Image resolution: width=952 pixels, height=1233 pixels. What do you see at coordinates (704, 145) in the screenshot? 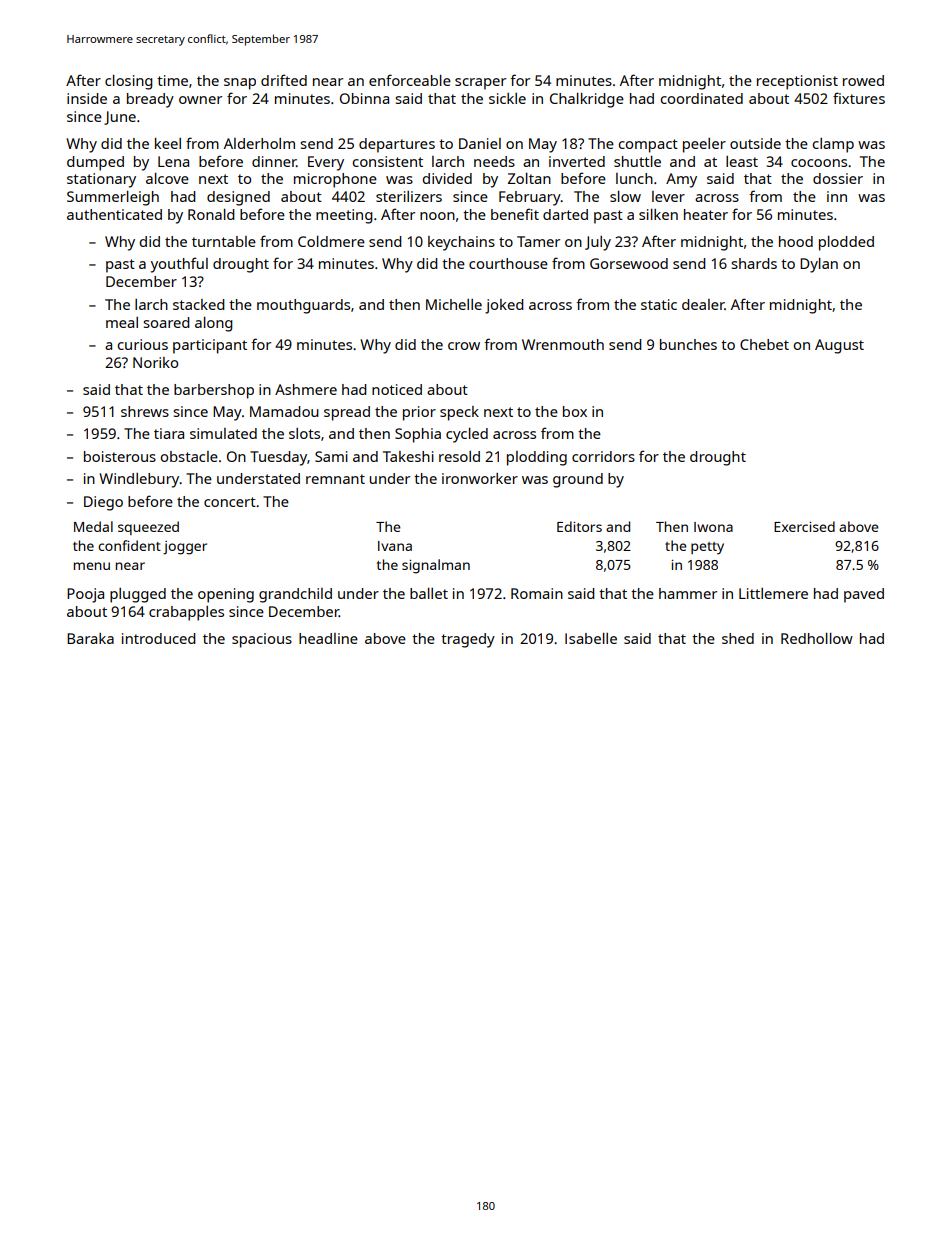
I see `peeler` at bounding box center [704, 145].
